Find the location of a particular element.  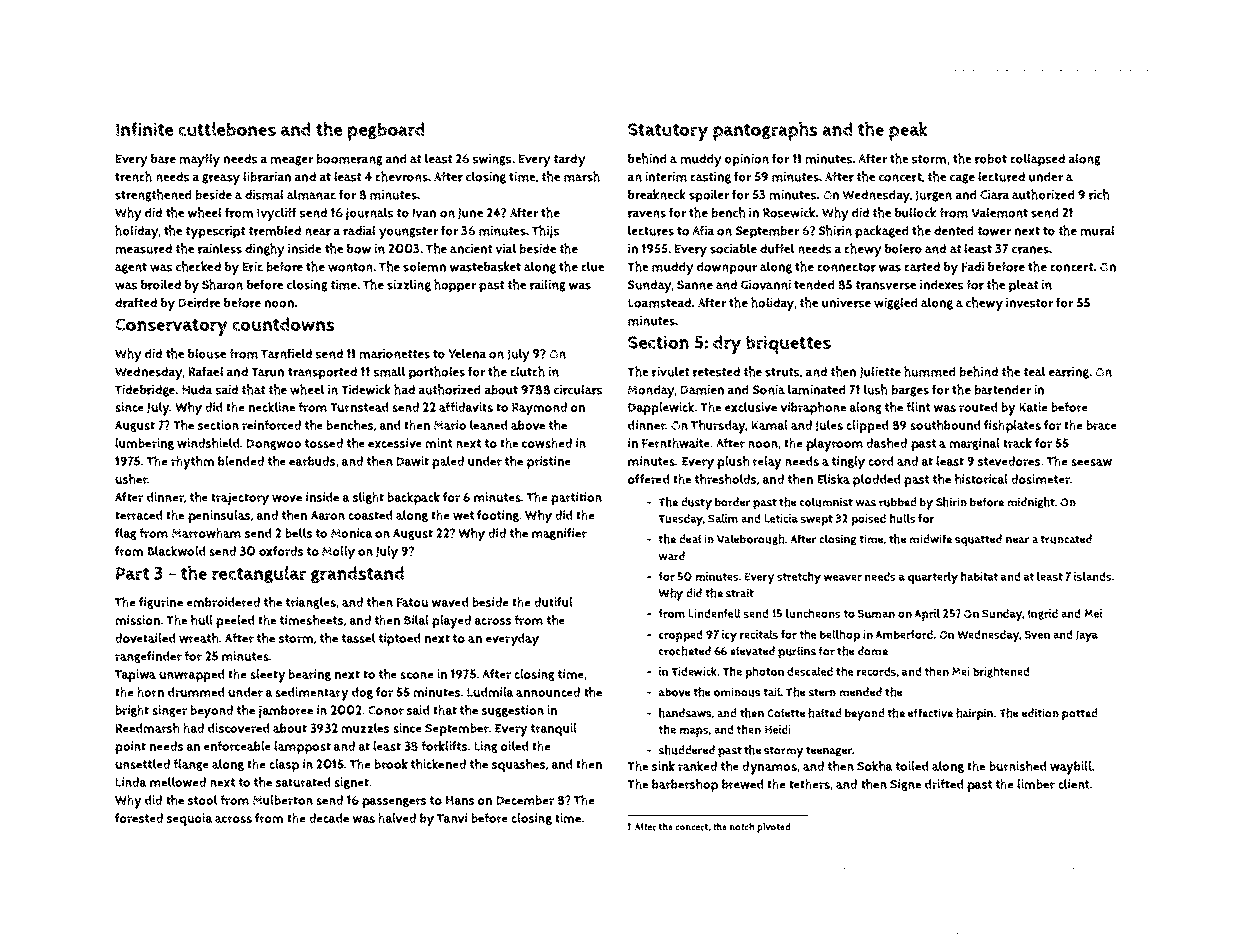

deal is located at coordinates (690, 539).
